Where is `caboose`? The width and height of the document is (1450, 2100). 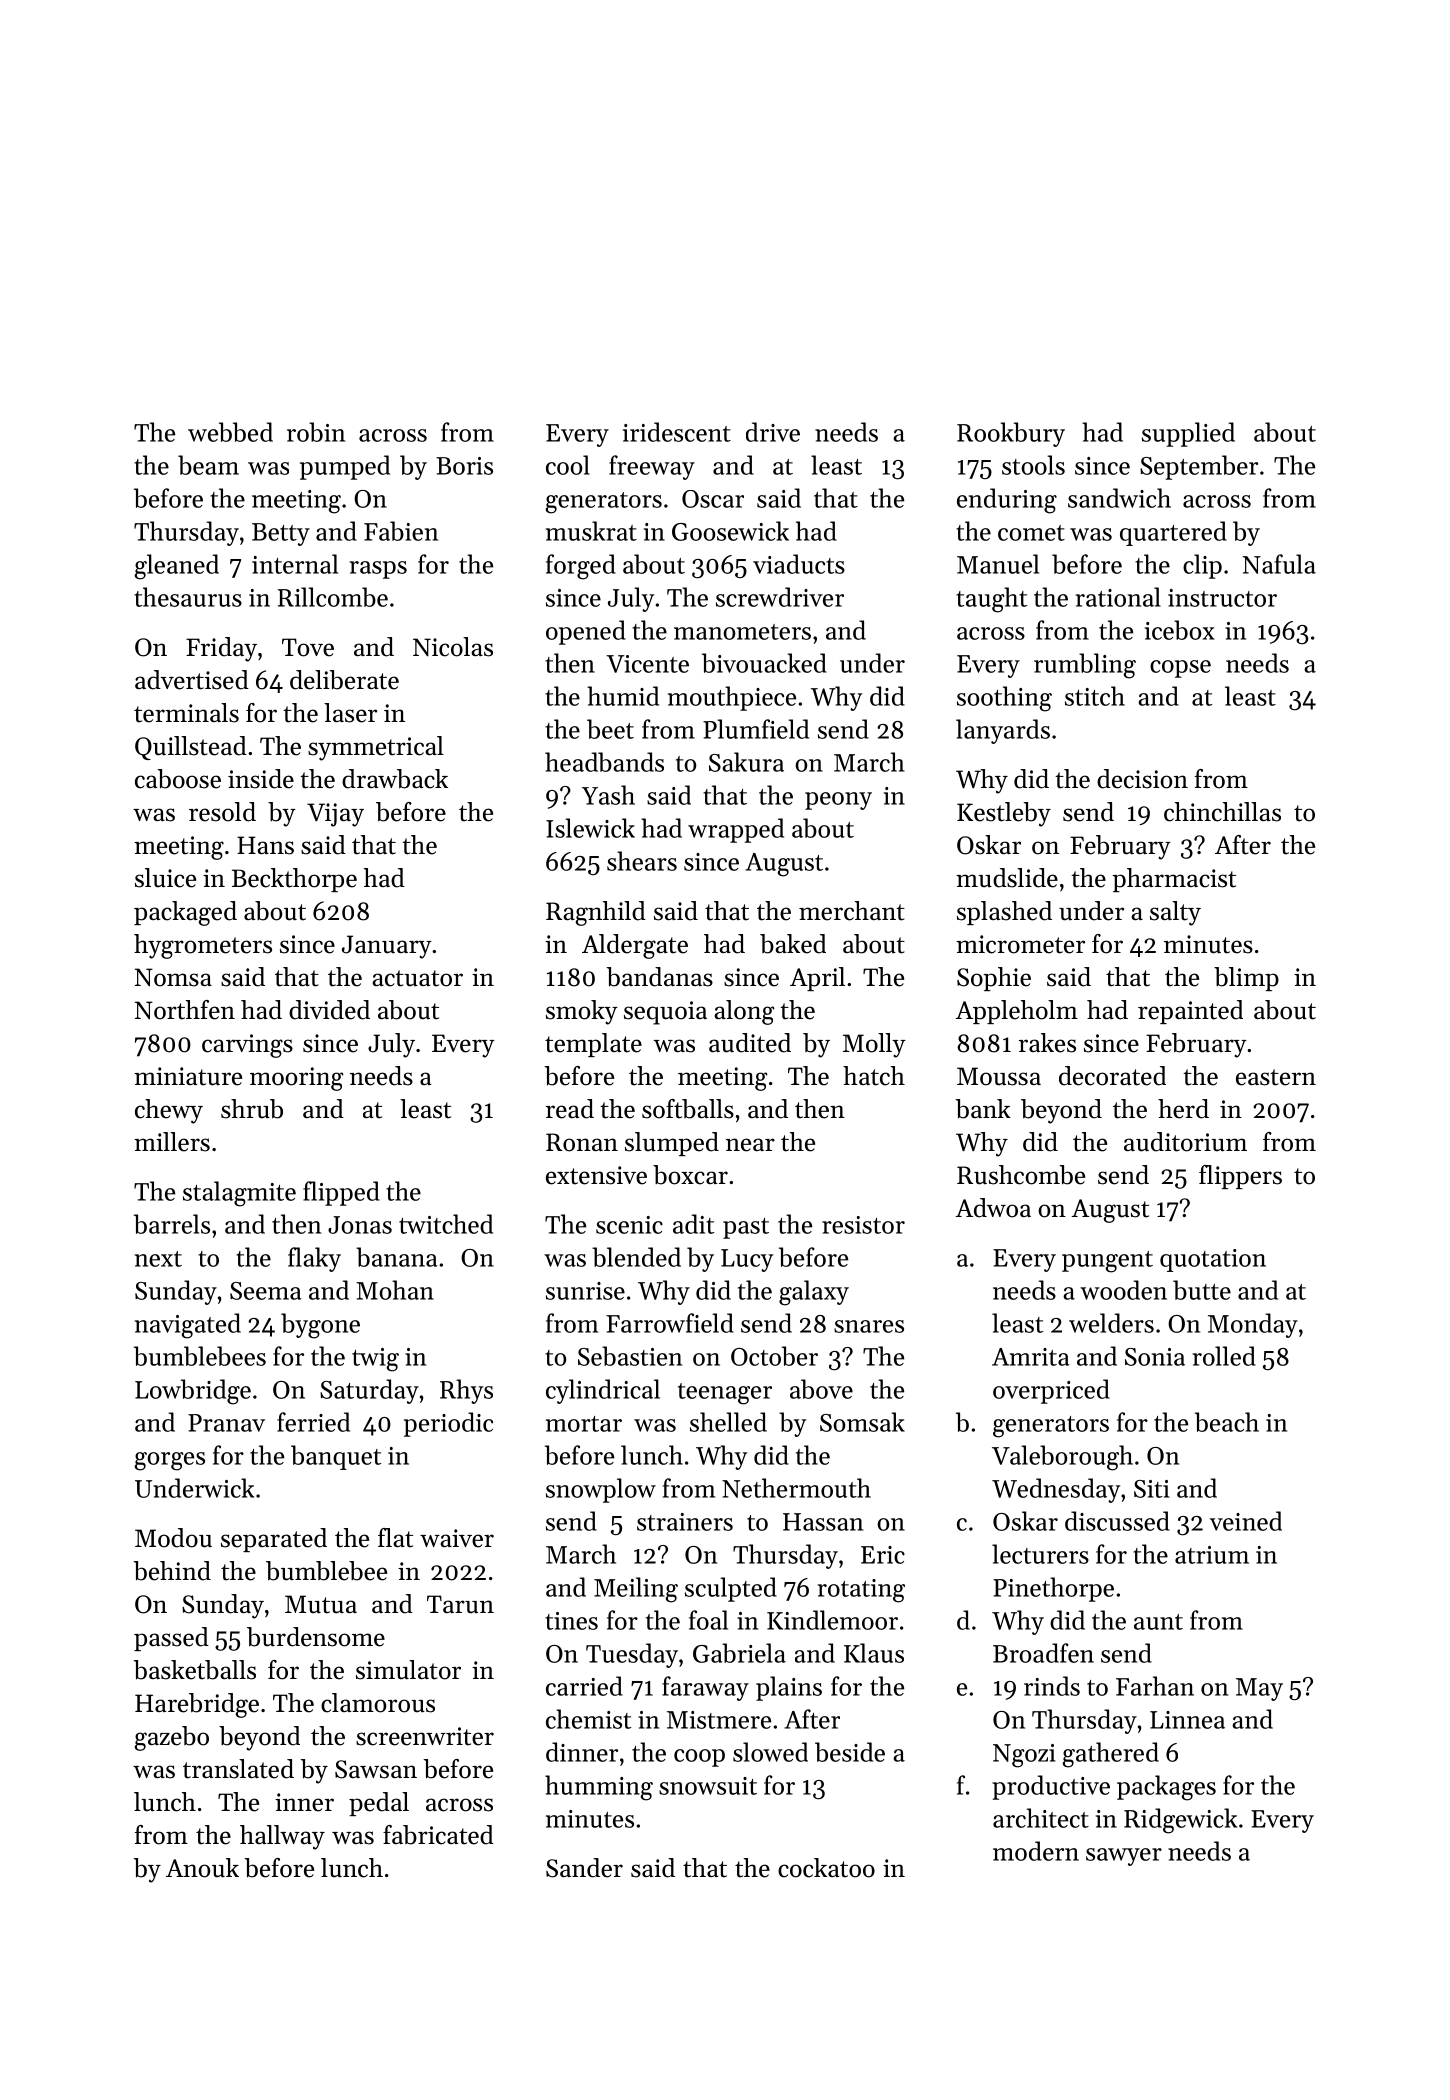
caboose is located at coordinates (178, 779).
